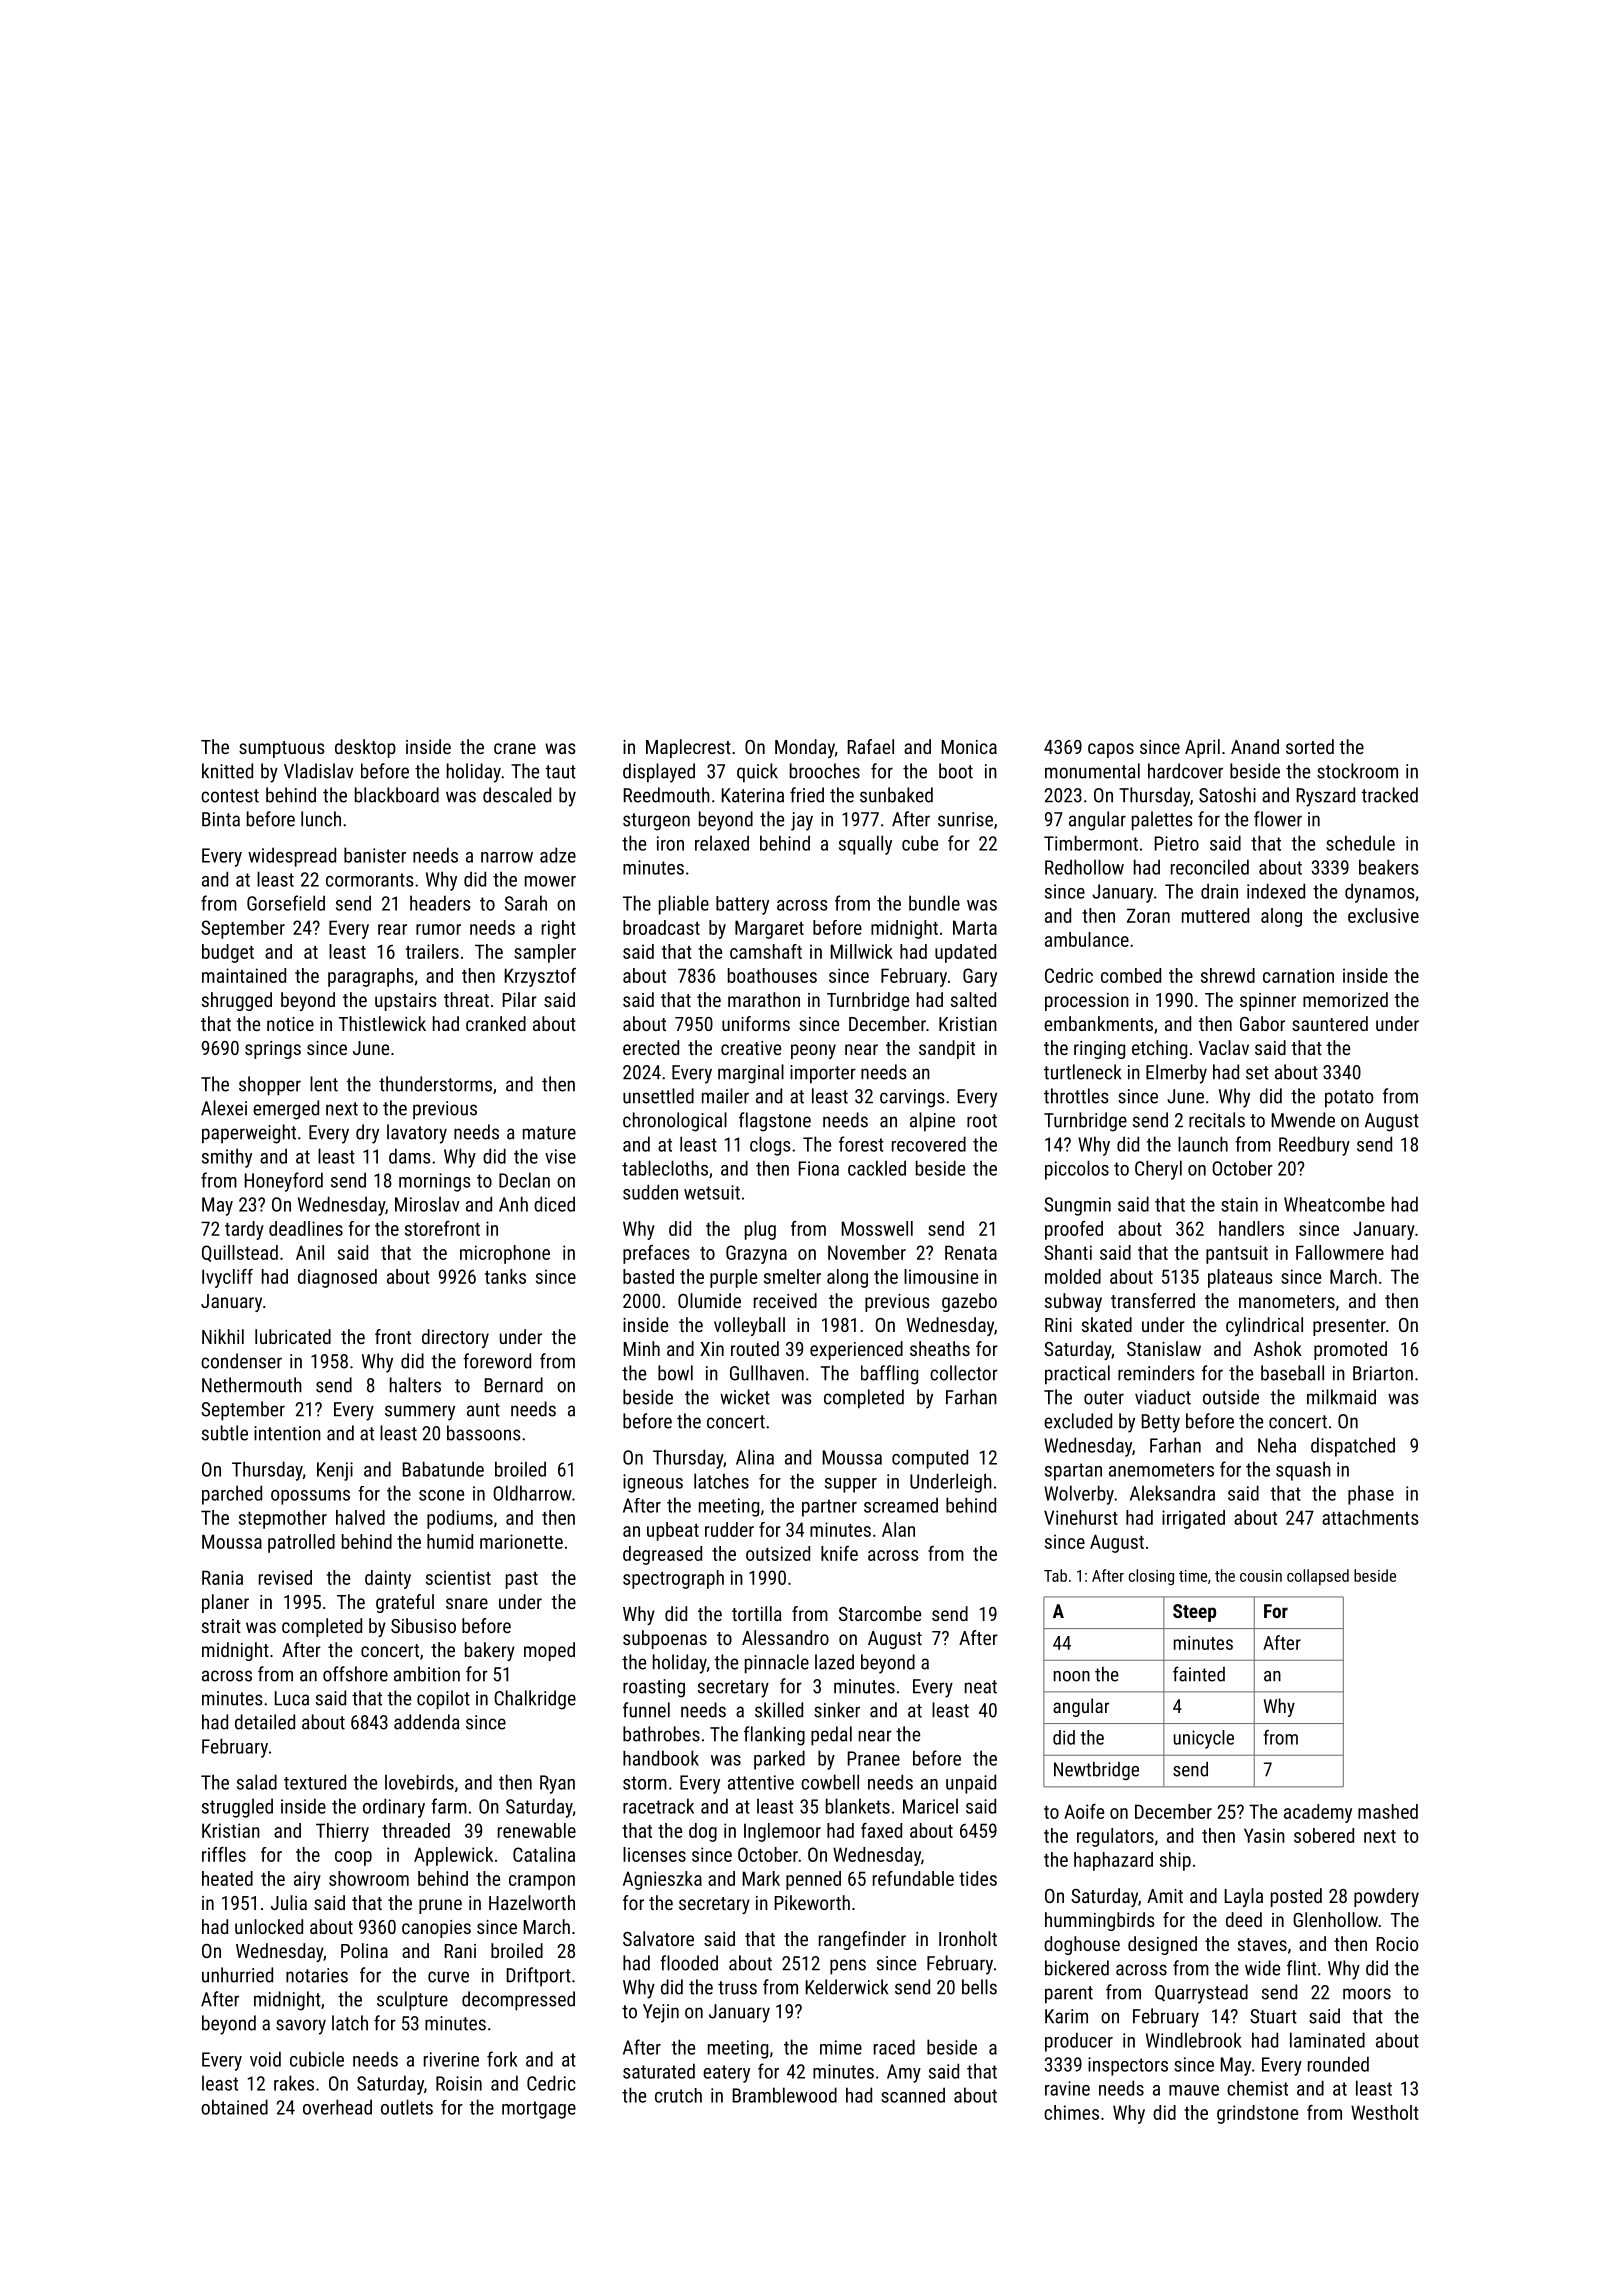 This image has width=1620, height=2292. What do you see at coordinates (365, 748) in the image?
I see `desktop` at bounding box center [365, 748].
